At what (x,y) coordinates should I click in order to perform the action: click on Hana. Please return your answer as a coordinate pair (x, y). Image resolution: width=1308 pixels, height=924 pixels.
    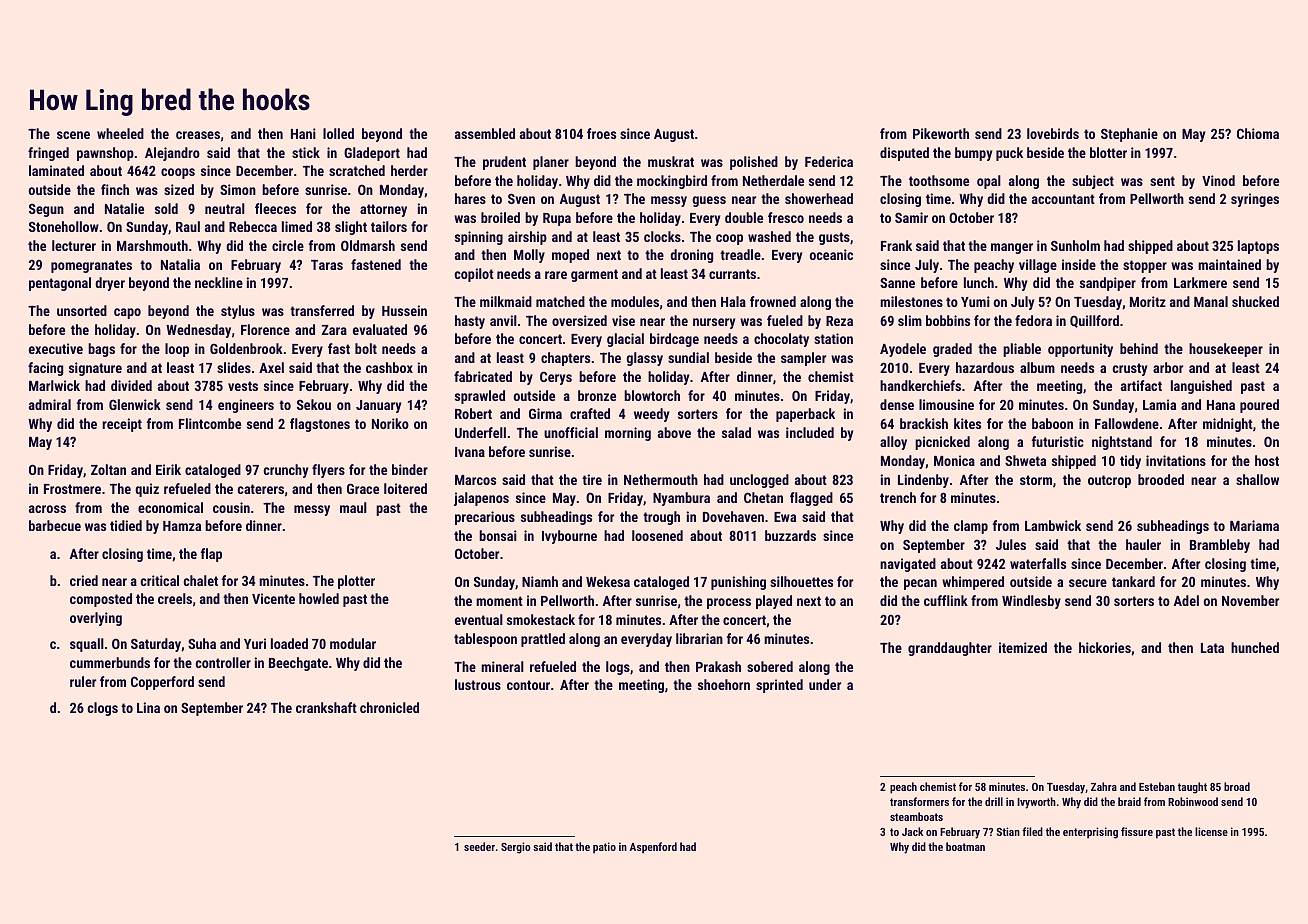
    Looking at the image, I should click on (1221, 405).
